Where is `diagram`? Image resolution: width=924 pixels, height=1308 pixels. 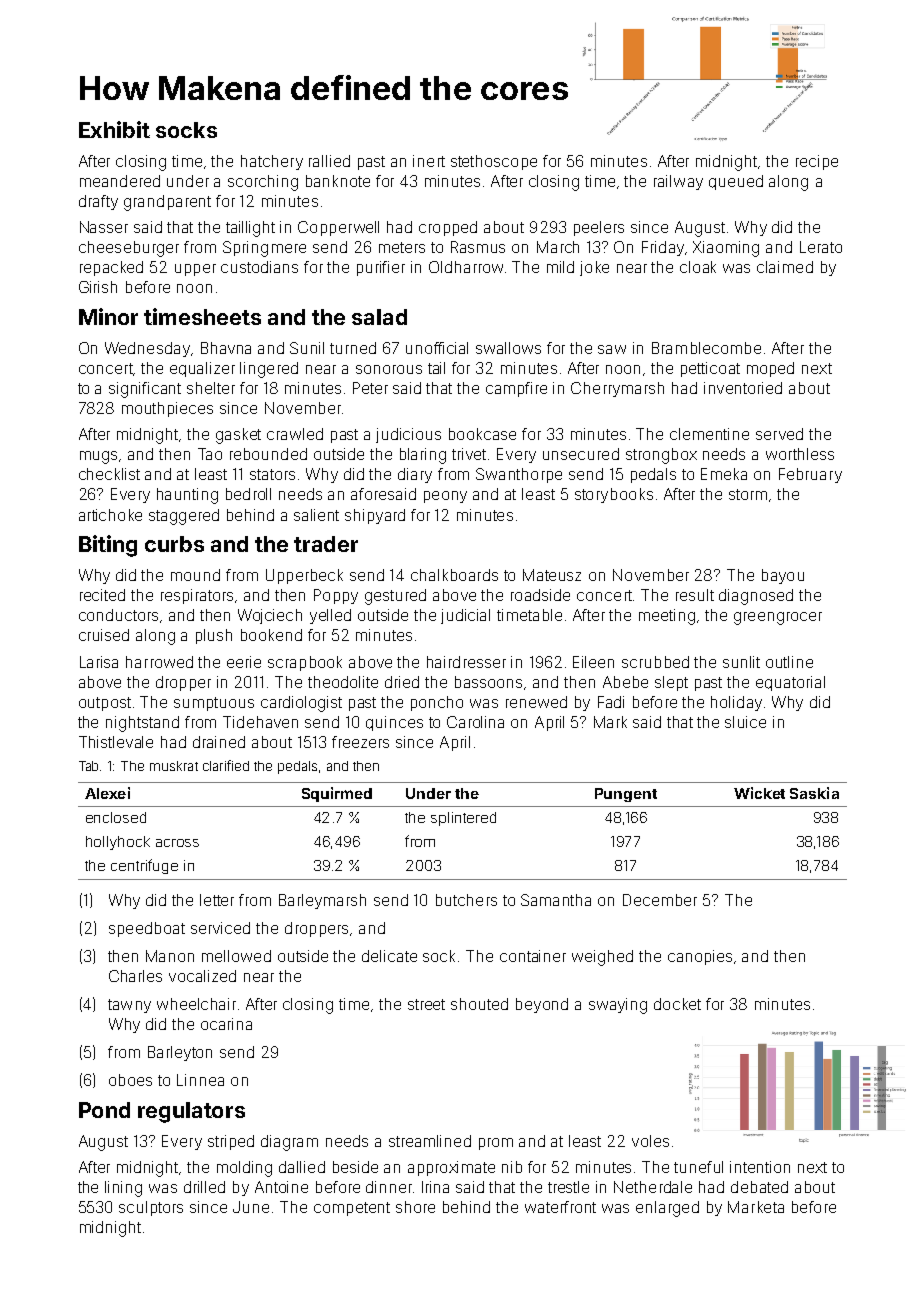 diagram is located at coordinates (289, 1143).
